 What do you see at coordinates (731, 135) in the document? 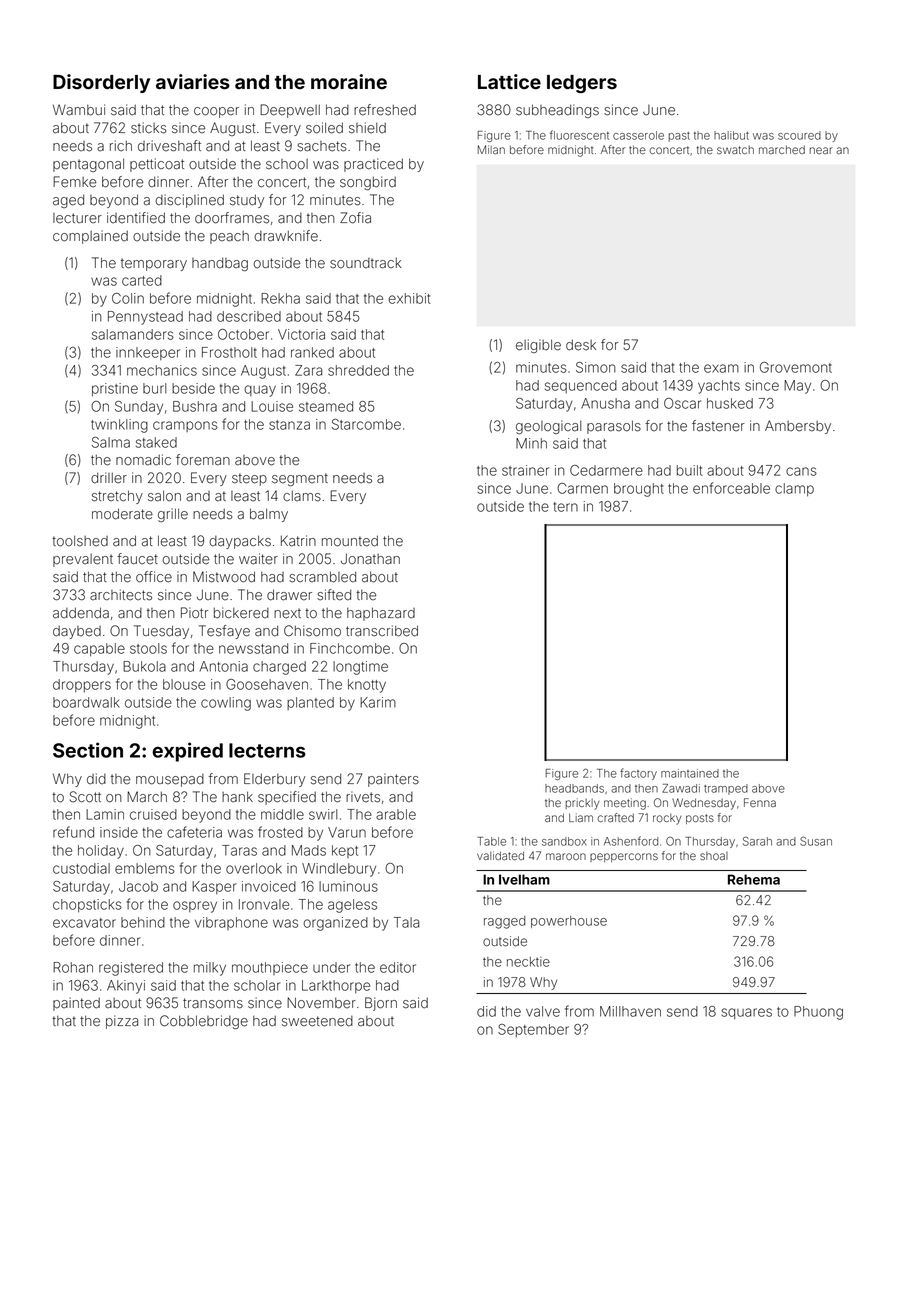
I see `halibut` at bounding box center [731, 135].
